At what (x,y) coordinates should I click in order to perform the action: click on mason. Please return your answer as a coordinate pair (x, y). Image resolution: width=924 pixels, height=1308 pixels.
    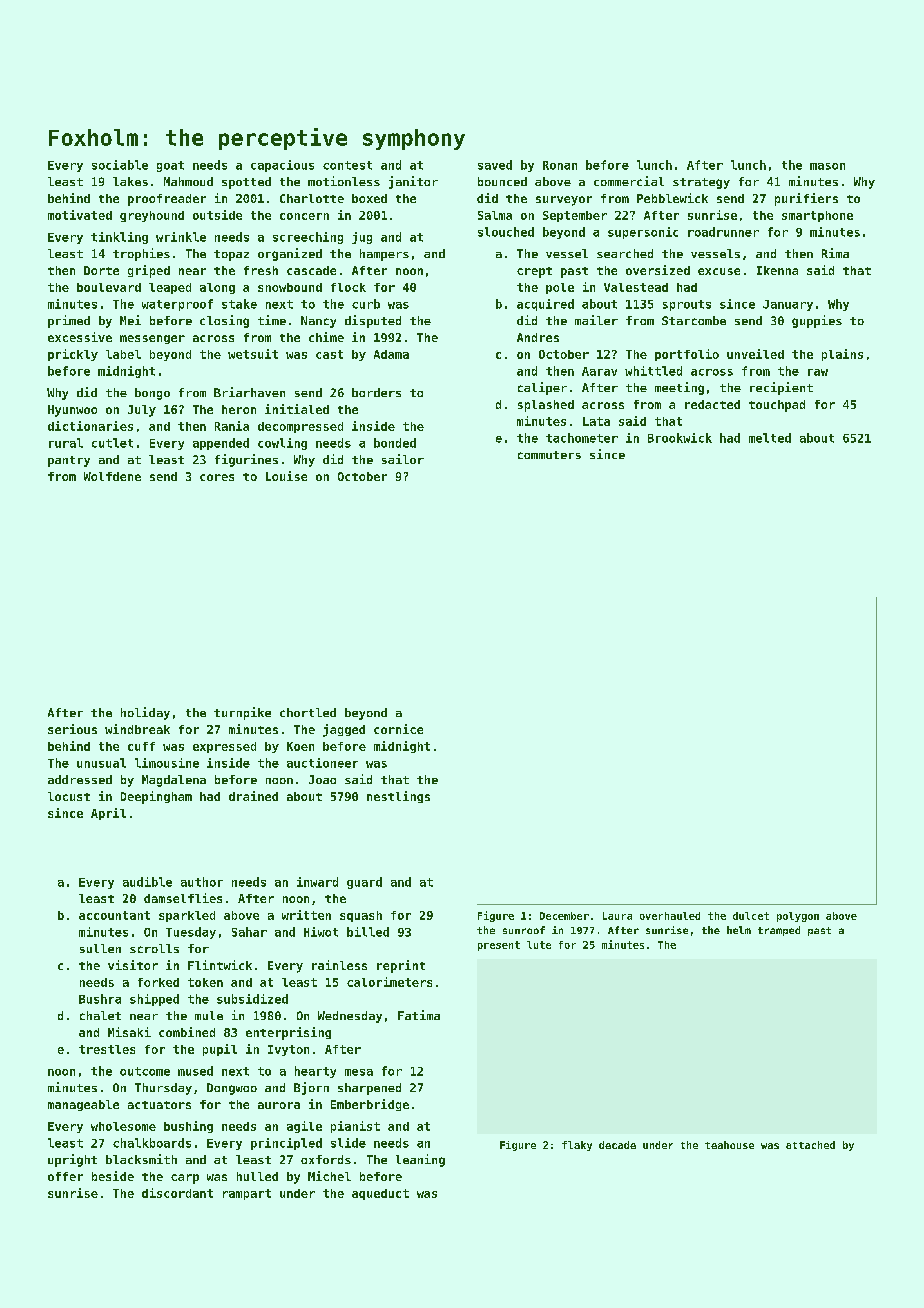
    Looking at the image, I should click on (827, 166).
